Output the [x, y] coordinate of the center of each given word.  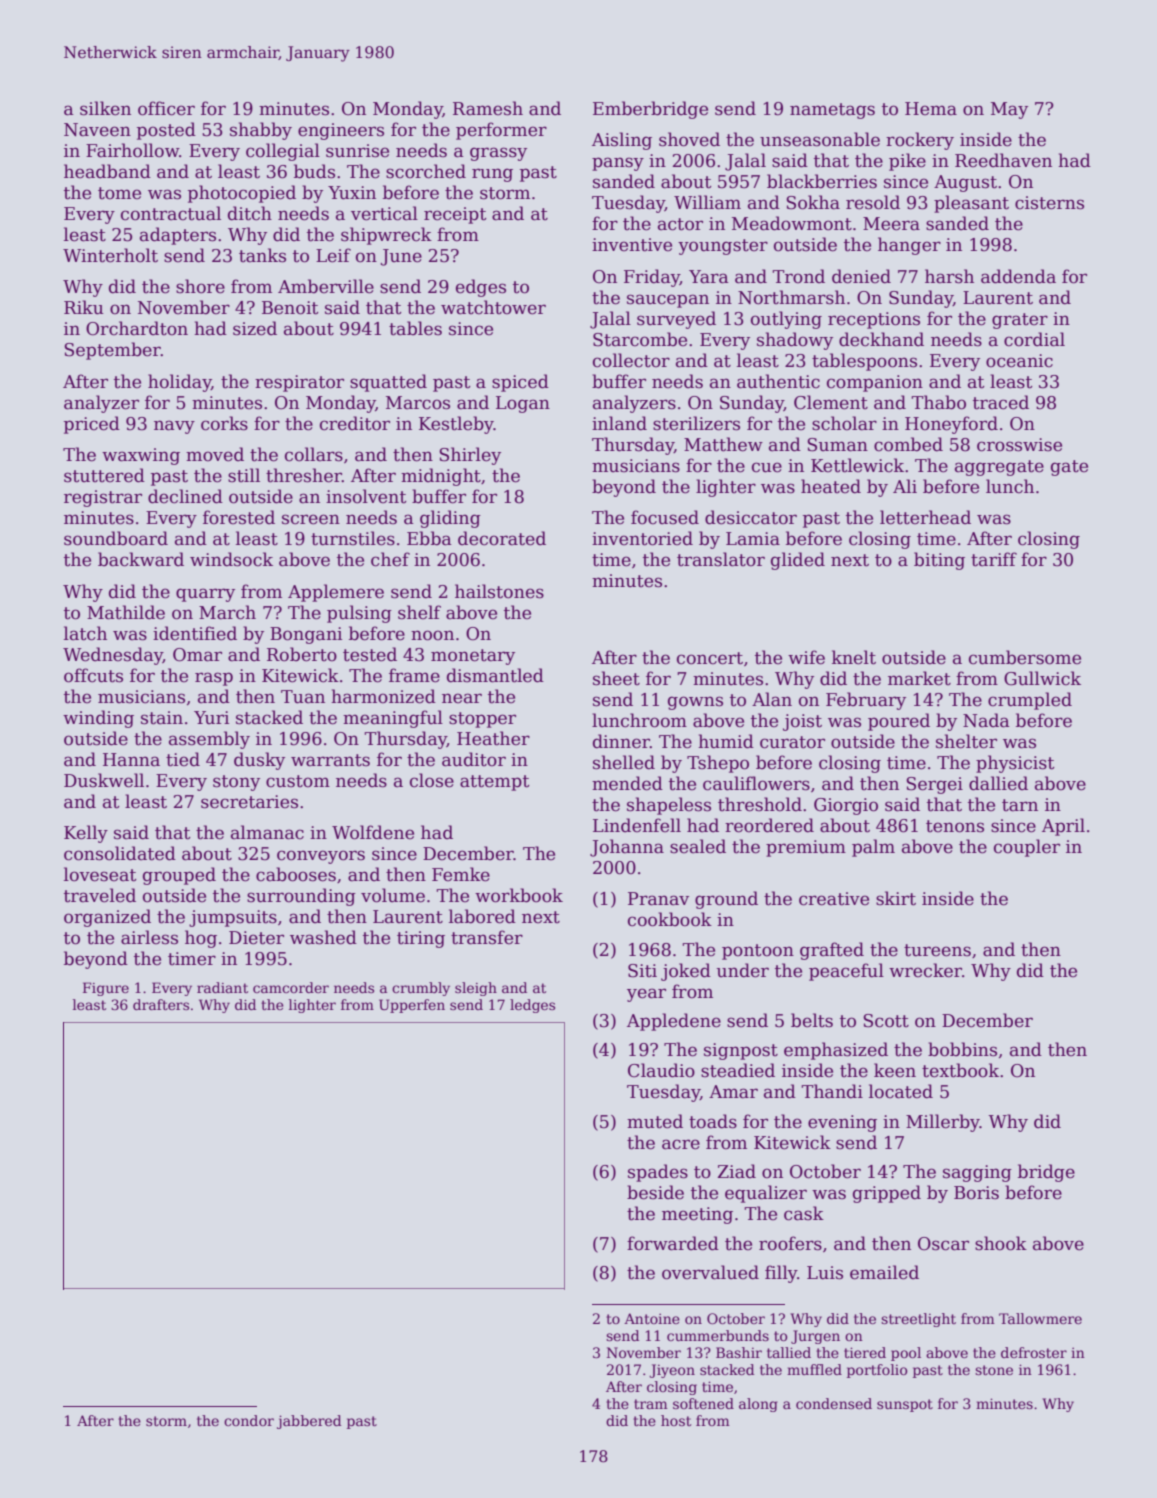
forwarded [673, 1243]
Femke [461, 874]
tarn [1020, 805]
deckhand [881, 339]
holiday [179, 383]
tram [651, 1404]
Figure [106, 989]
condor [249, 1420]
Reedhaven [1003, 160]
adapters [178, 236]
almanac [267, 832]
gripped [887, 1194]
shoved [689, 139]
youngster [723, 247]
